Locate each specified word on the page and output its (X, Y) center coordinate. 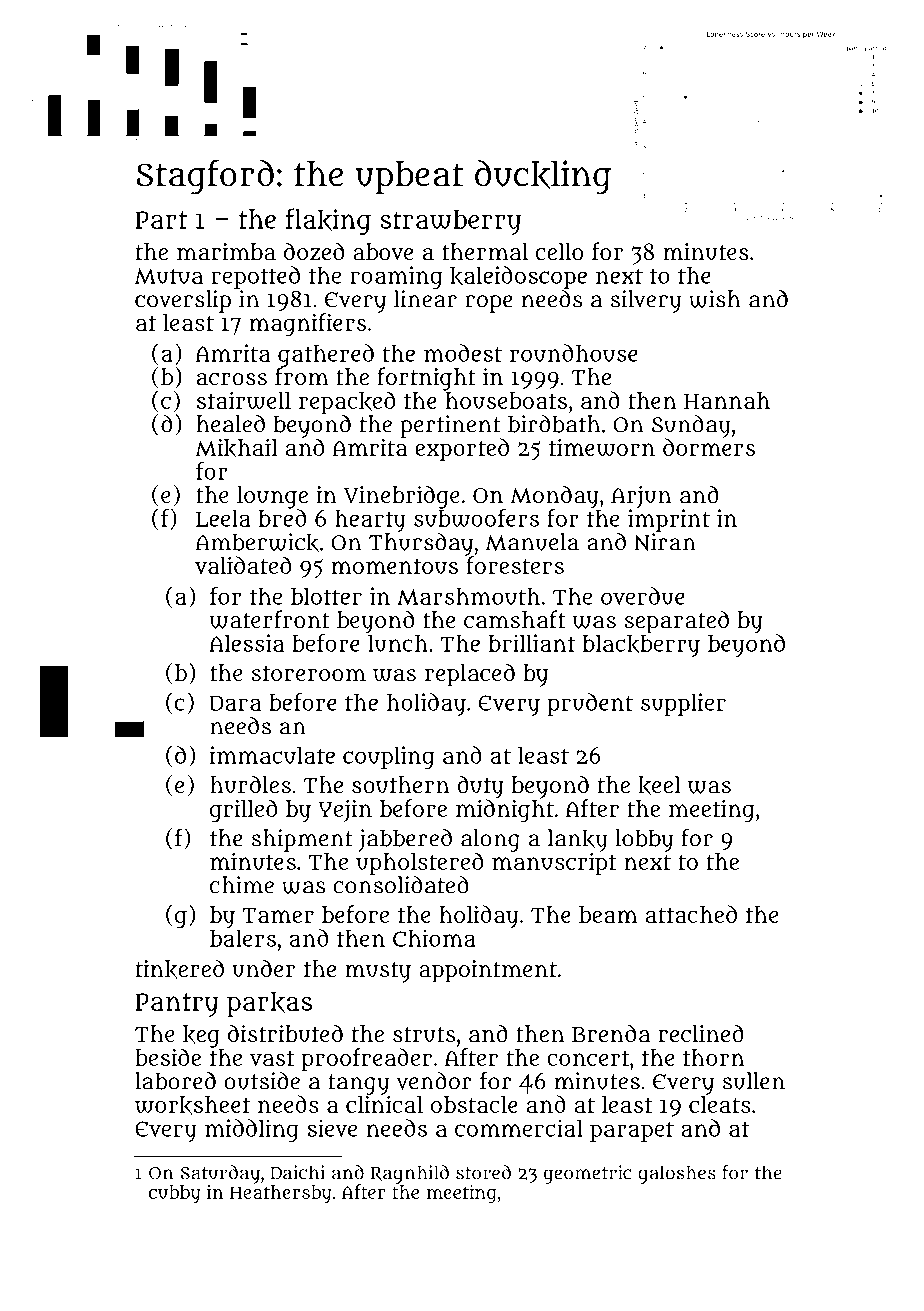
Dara (235, 703)
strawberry (450, 222)
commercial (519, 1128)
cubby (175, 1194)
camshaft (514, 619)
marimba (226, 252)
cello (559, 251)
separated (676, 622)
